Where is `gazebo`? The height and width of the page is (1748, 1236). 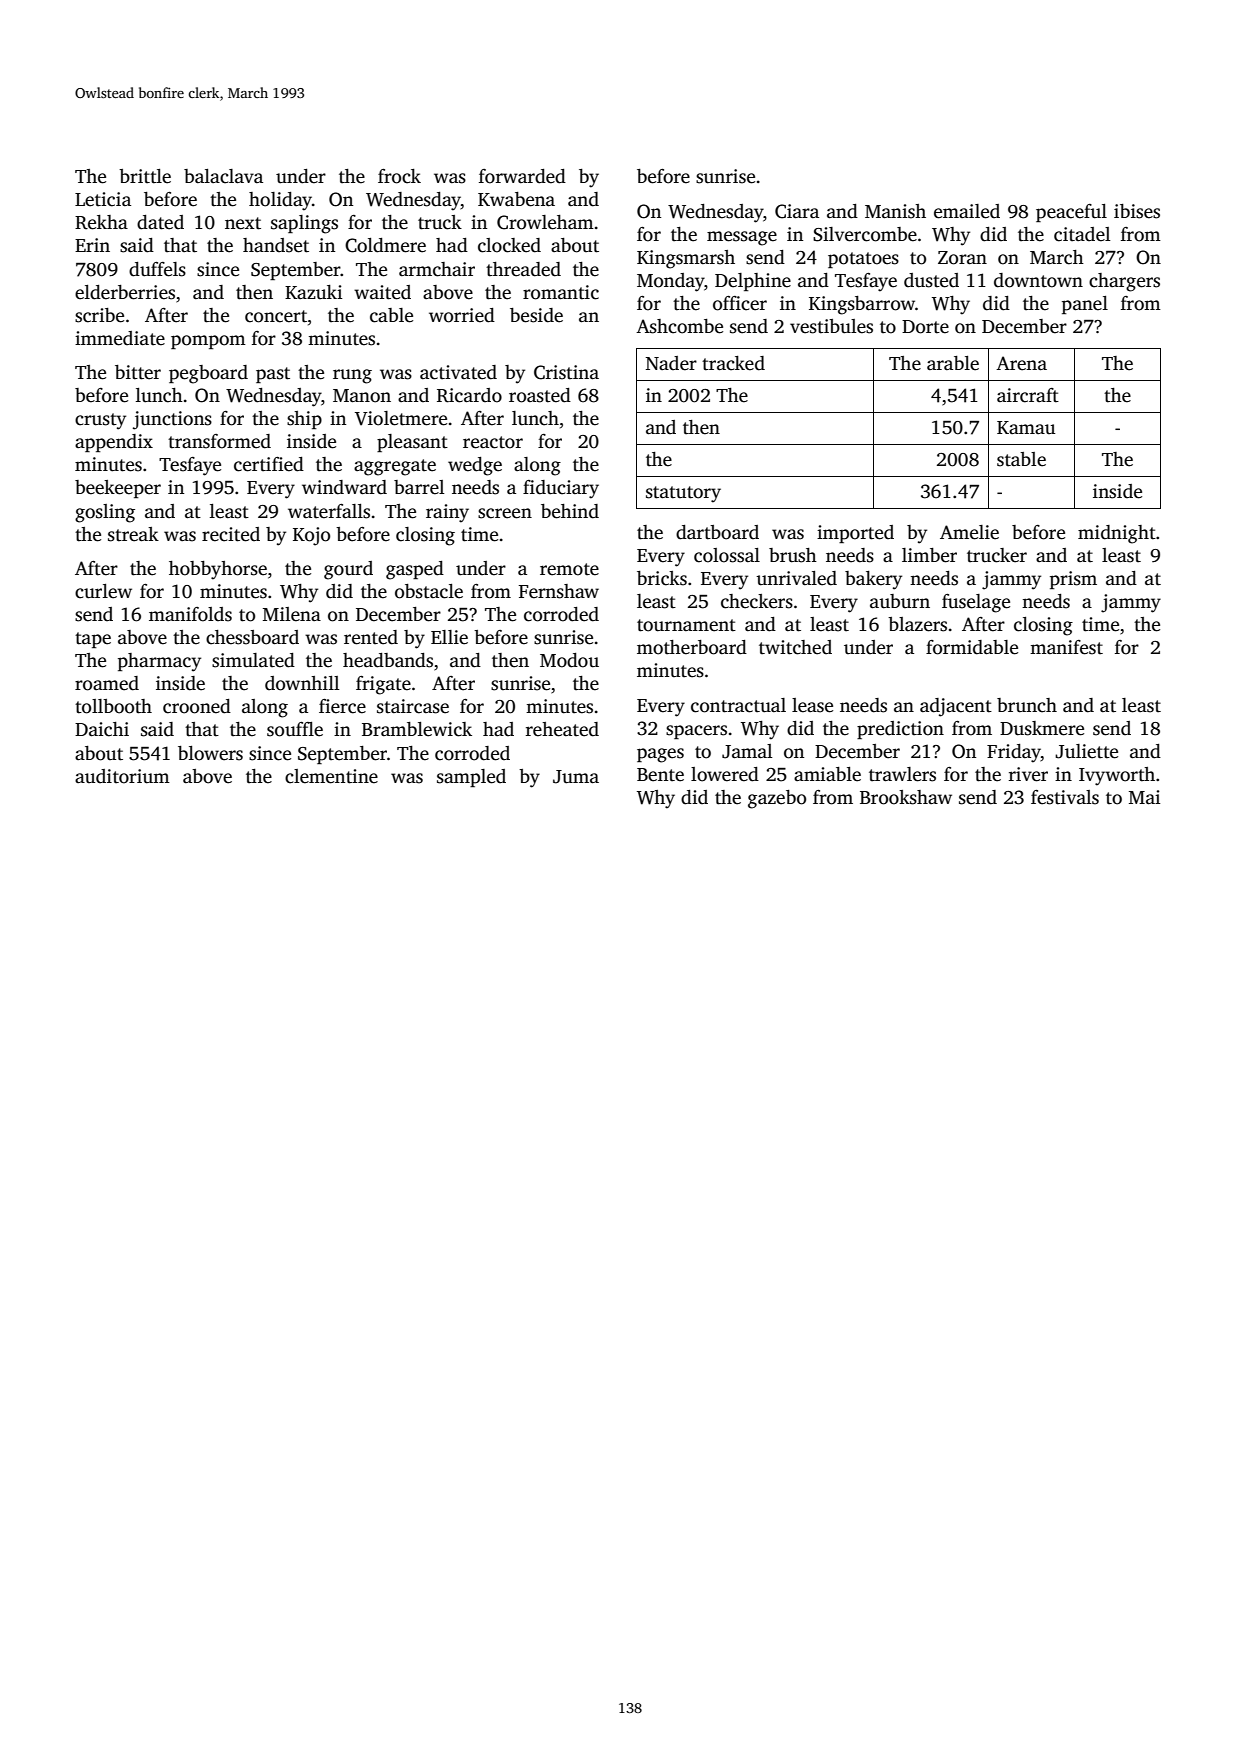
gazebo is located at coordinates (777, 799).
